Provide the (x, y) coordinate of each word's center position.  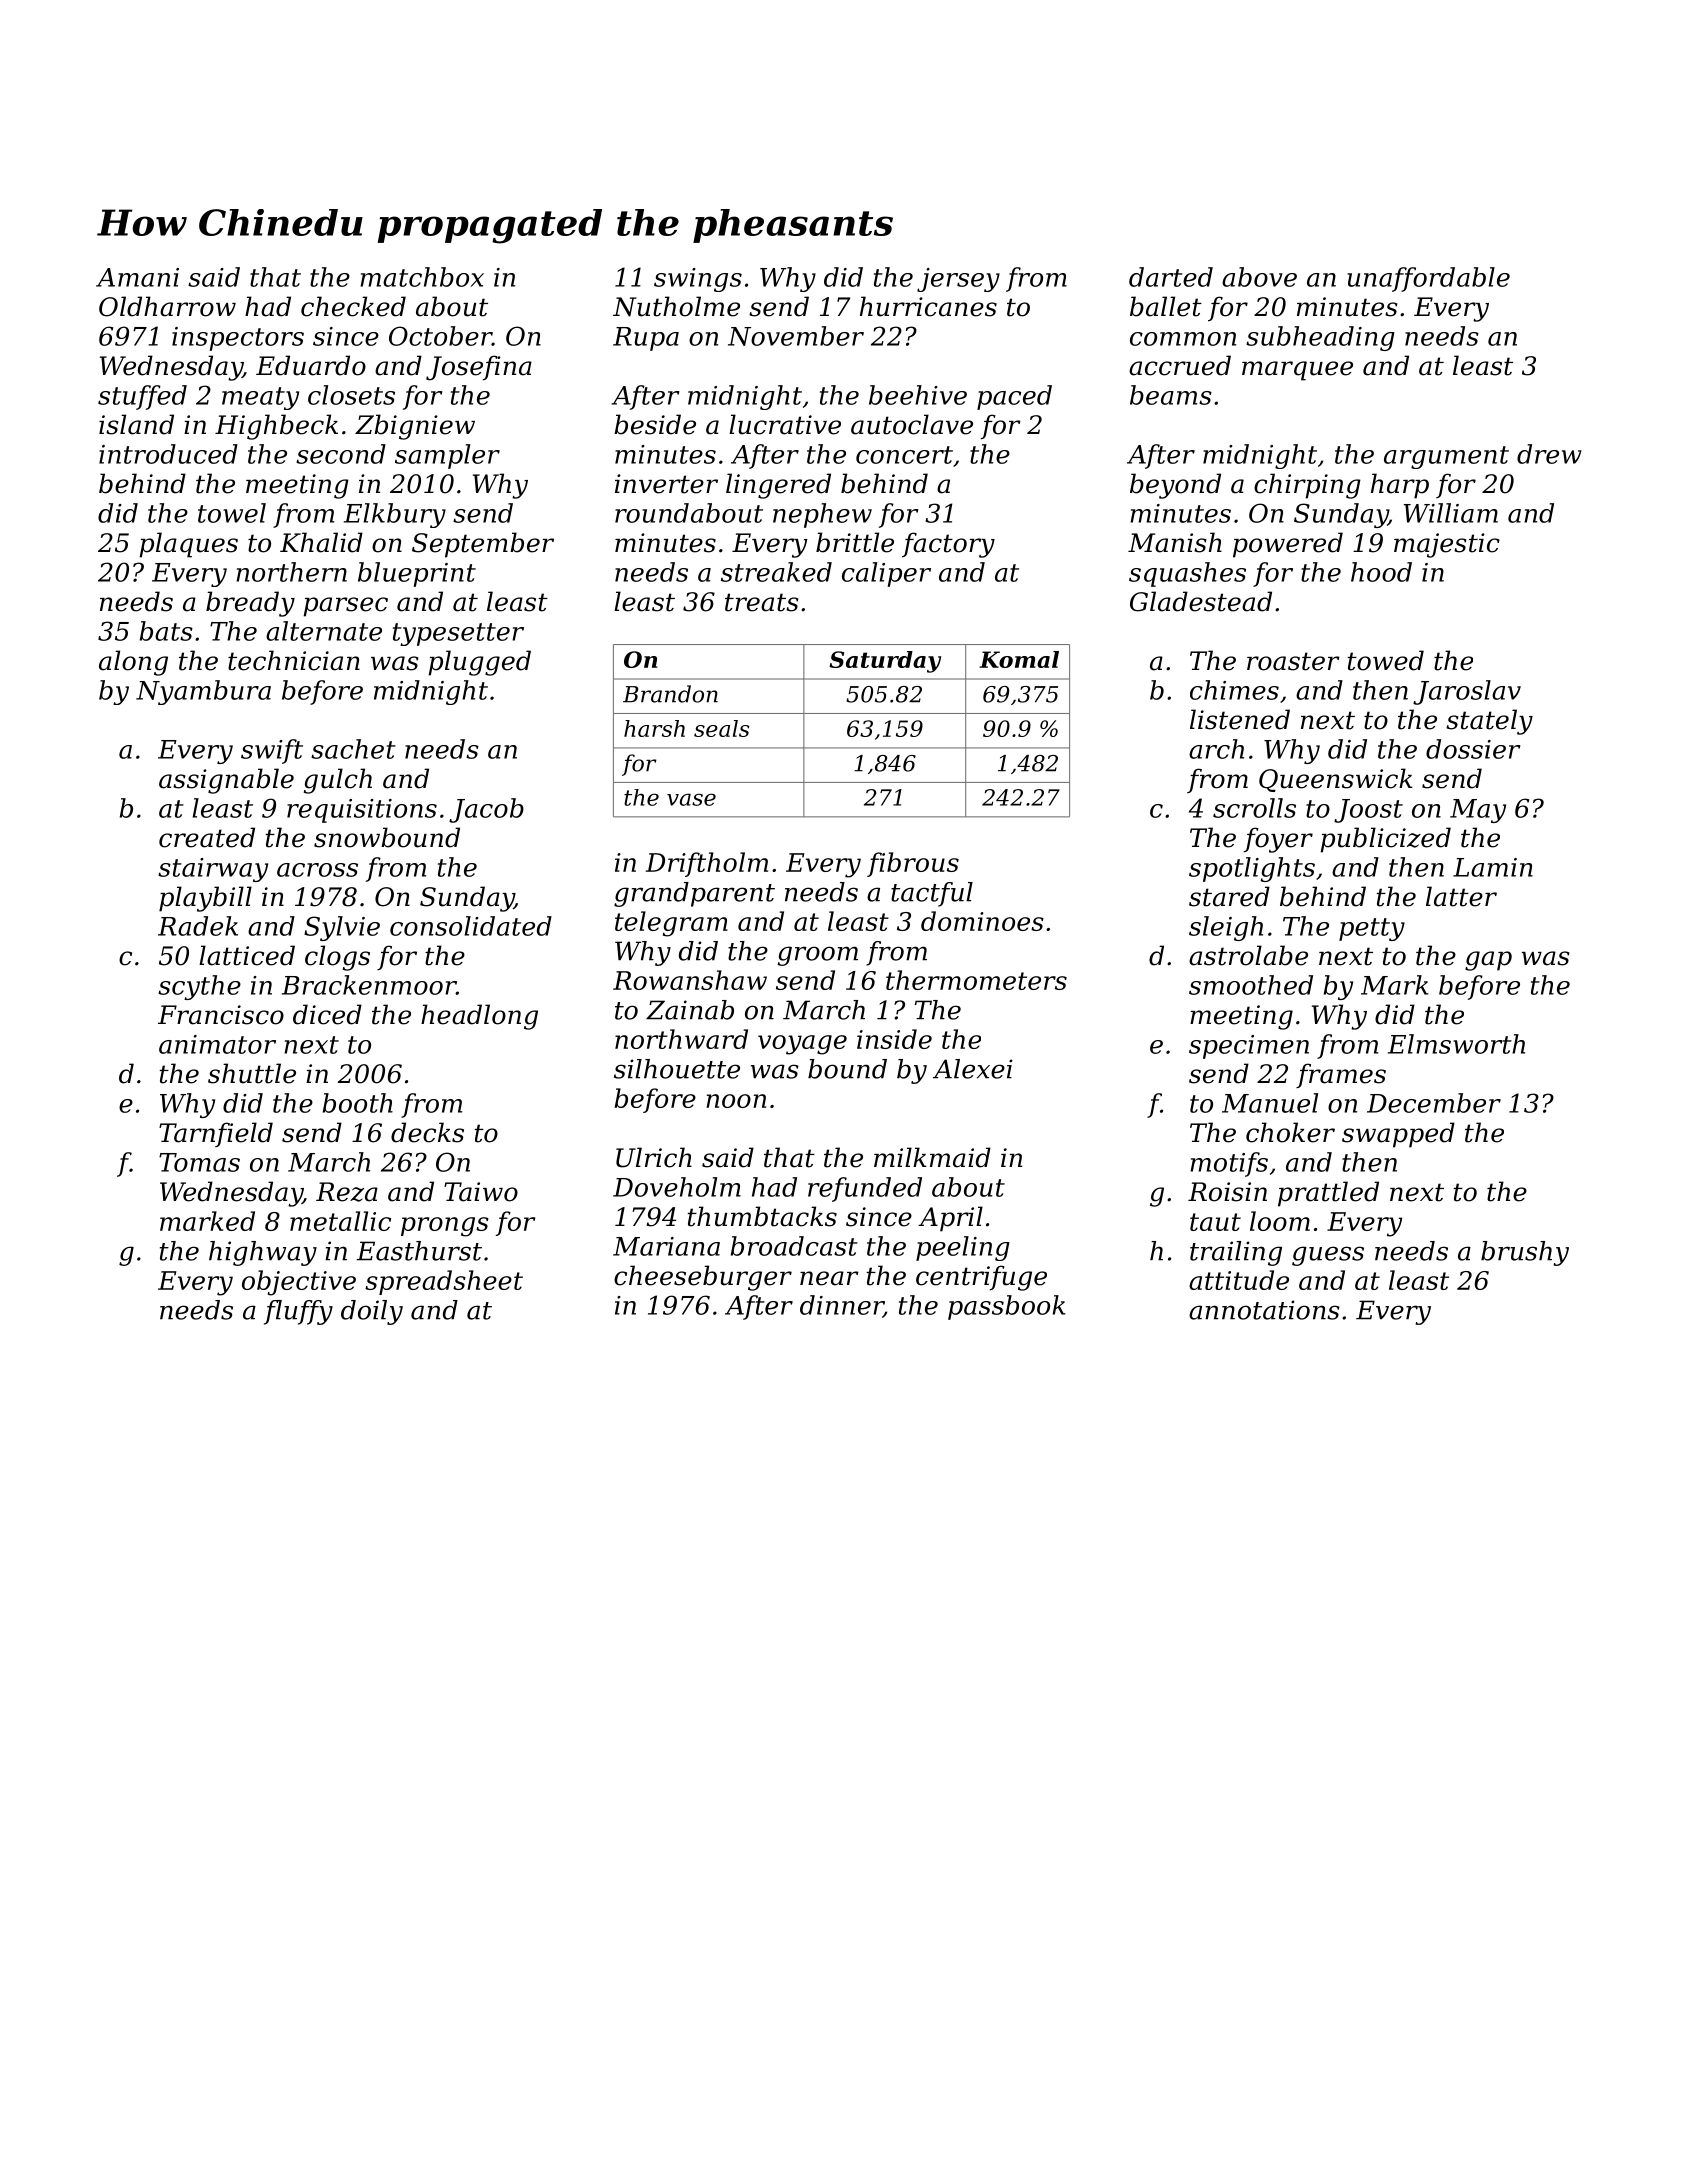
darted (1171, 277)
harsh (654, 728)
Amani (137, 277)
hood (1381, 572)
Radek (198, 926)
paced (1014, 397)
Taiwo (481, 1192)
